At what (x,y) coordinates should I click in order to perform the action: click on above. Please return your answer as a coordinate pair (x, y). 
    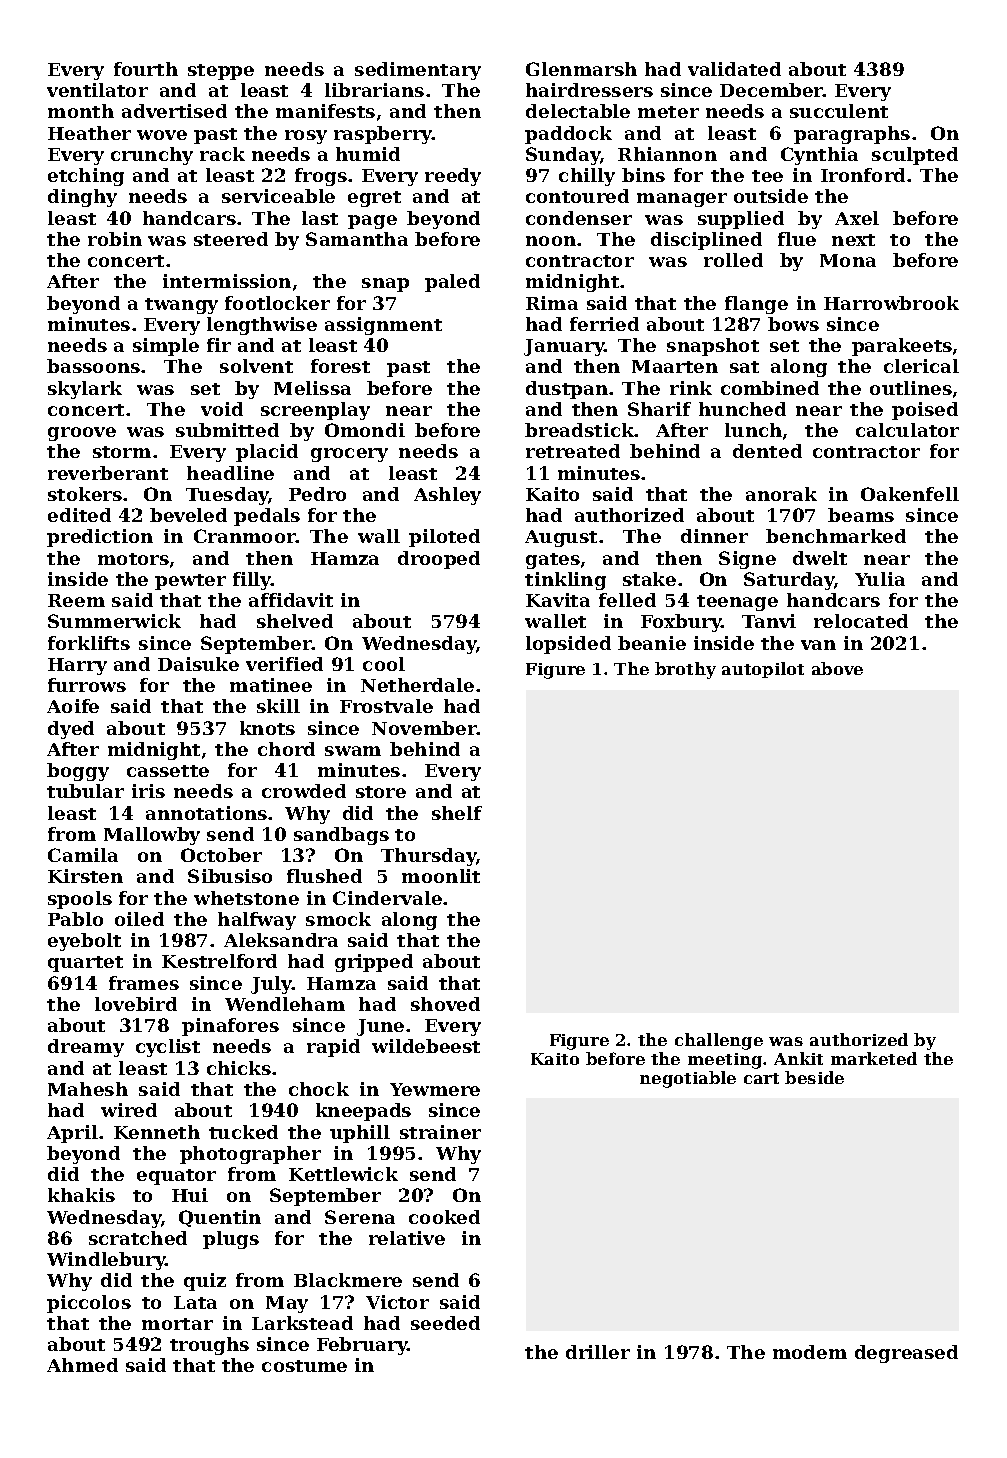
    Looking at the image, I should click on (837, 668).
